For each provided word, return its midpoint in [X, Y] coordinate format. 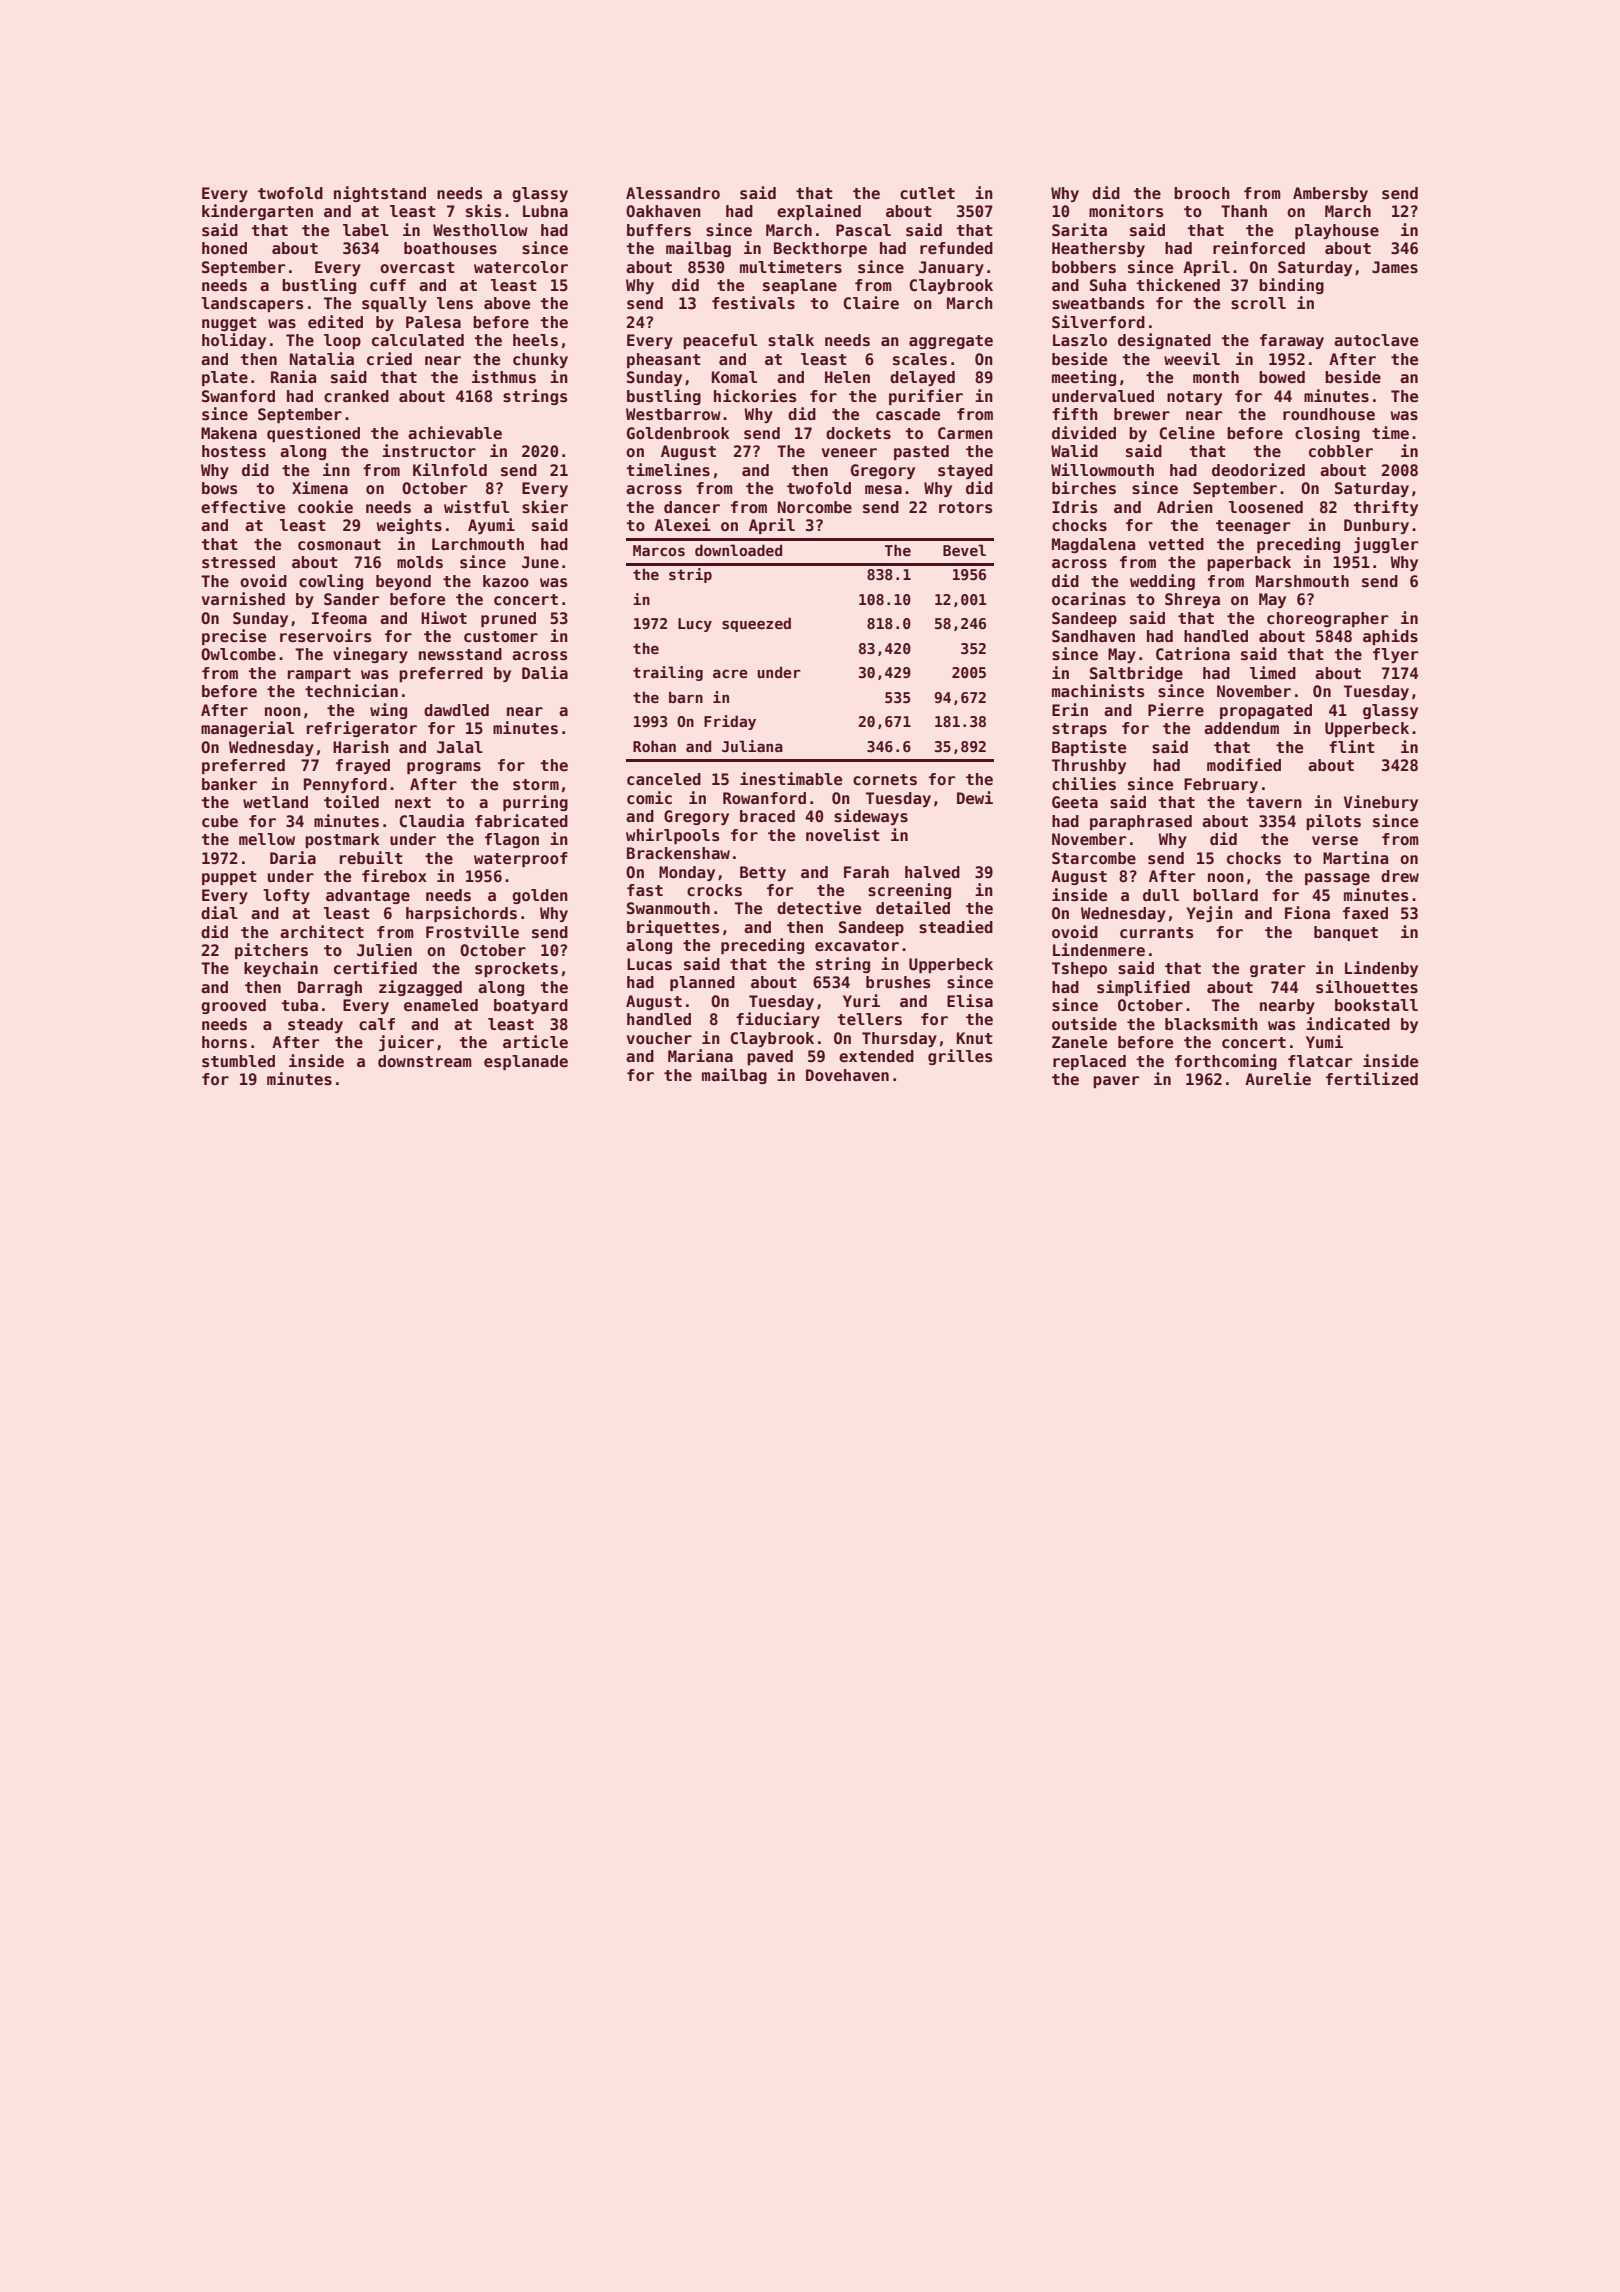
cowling [331, 582]
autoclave [1376, 340]
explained [819, 212]
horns [224, 1042]
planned [702, 983]
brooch [1202, 193]
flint [1352, 746]
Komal [734, 377]
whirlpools [672, 836]
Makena [229, 433]
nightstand [380, 194]
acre [730, 673]
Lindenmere [1099, 950]
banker [229, 784]
